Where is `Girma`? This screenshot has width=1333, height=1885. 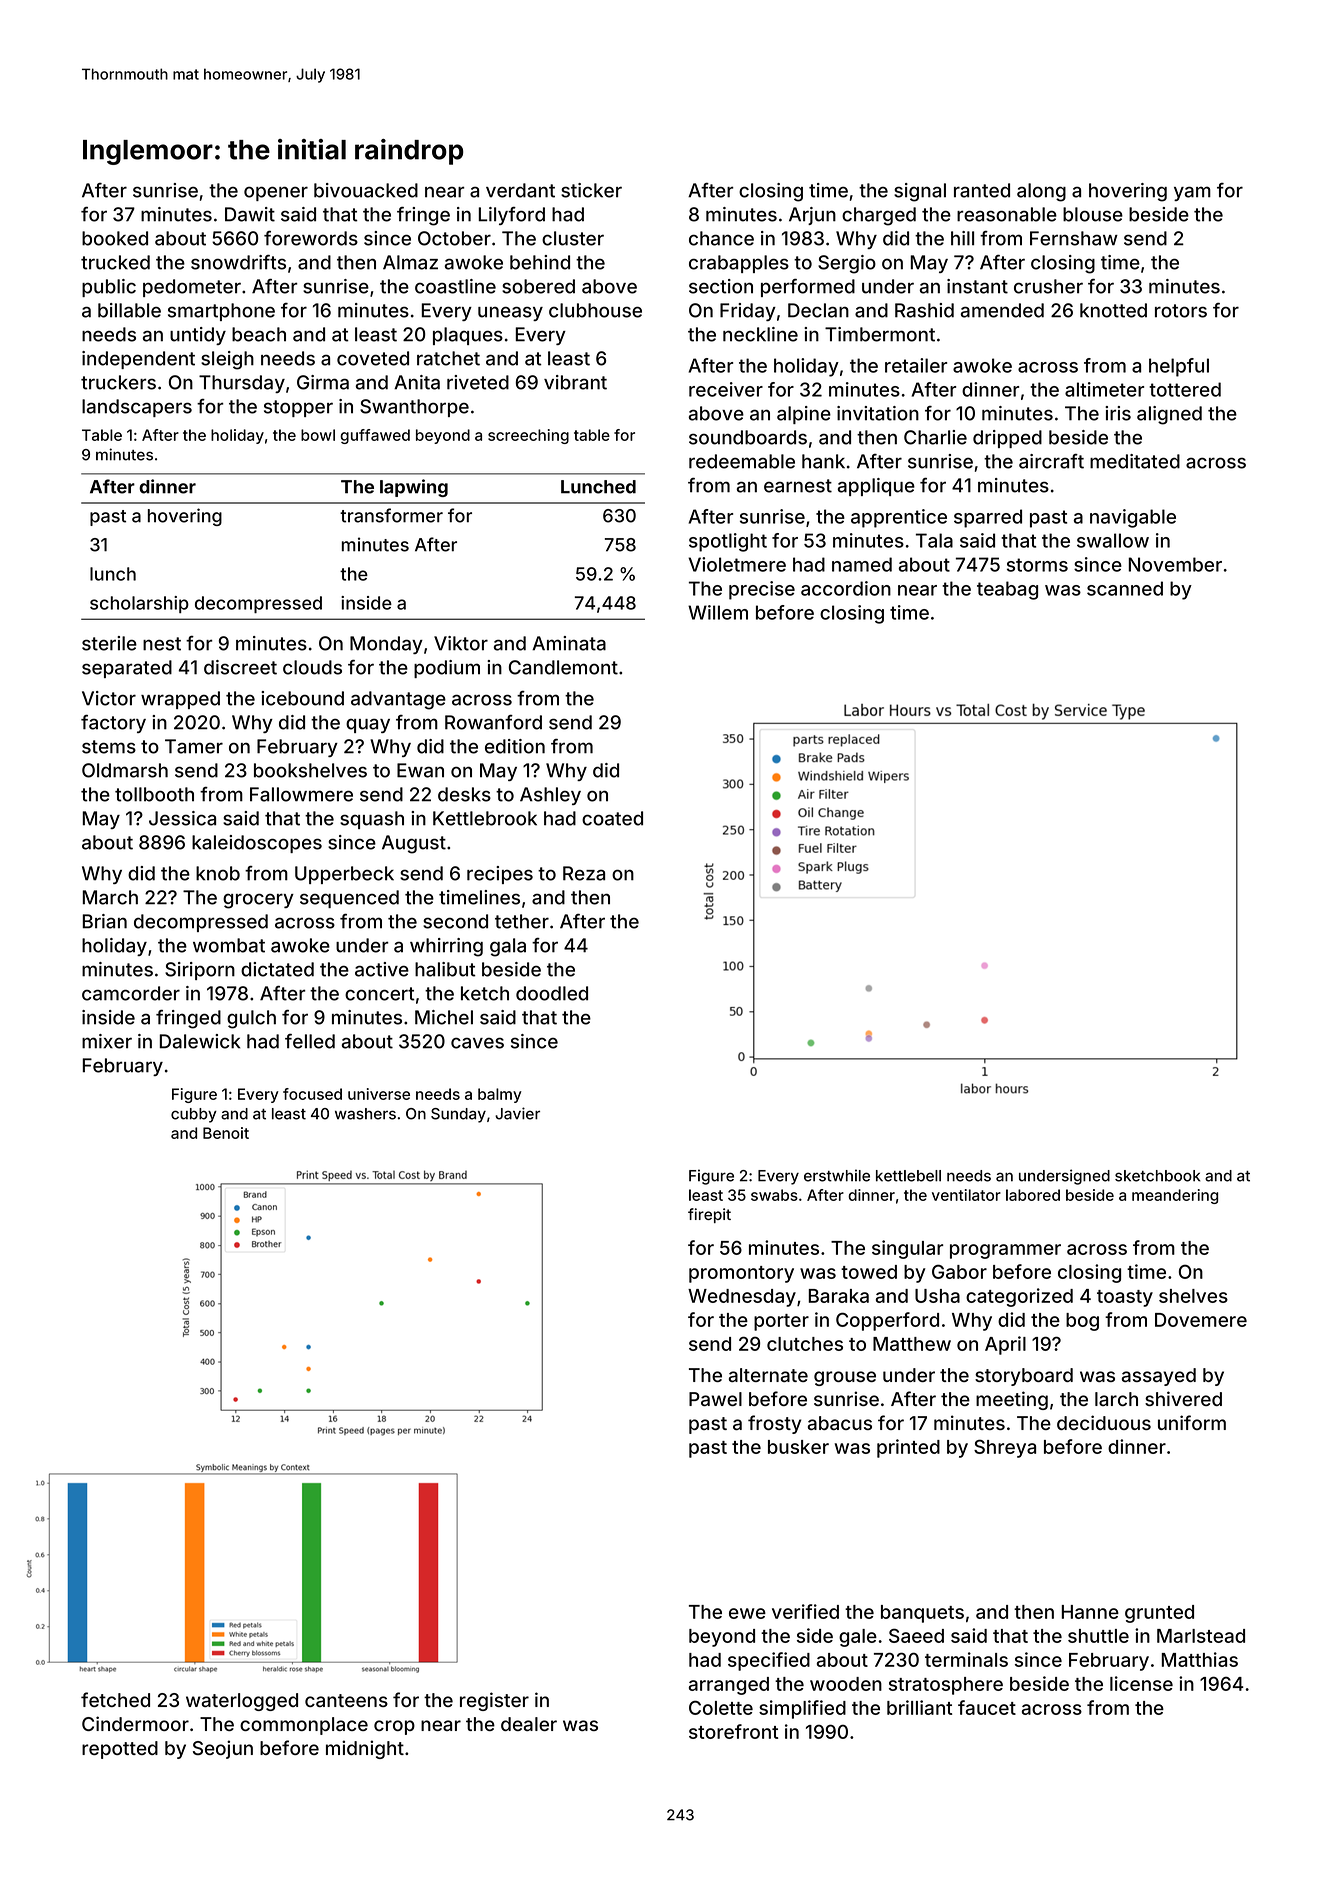 Girma is located at coordinates (323, 382).
